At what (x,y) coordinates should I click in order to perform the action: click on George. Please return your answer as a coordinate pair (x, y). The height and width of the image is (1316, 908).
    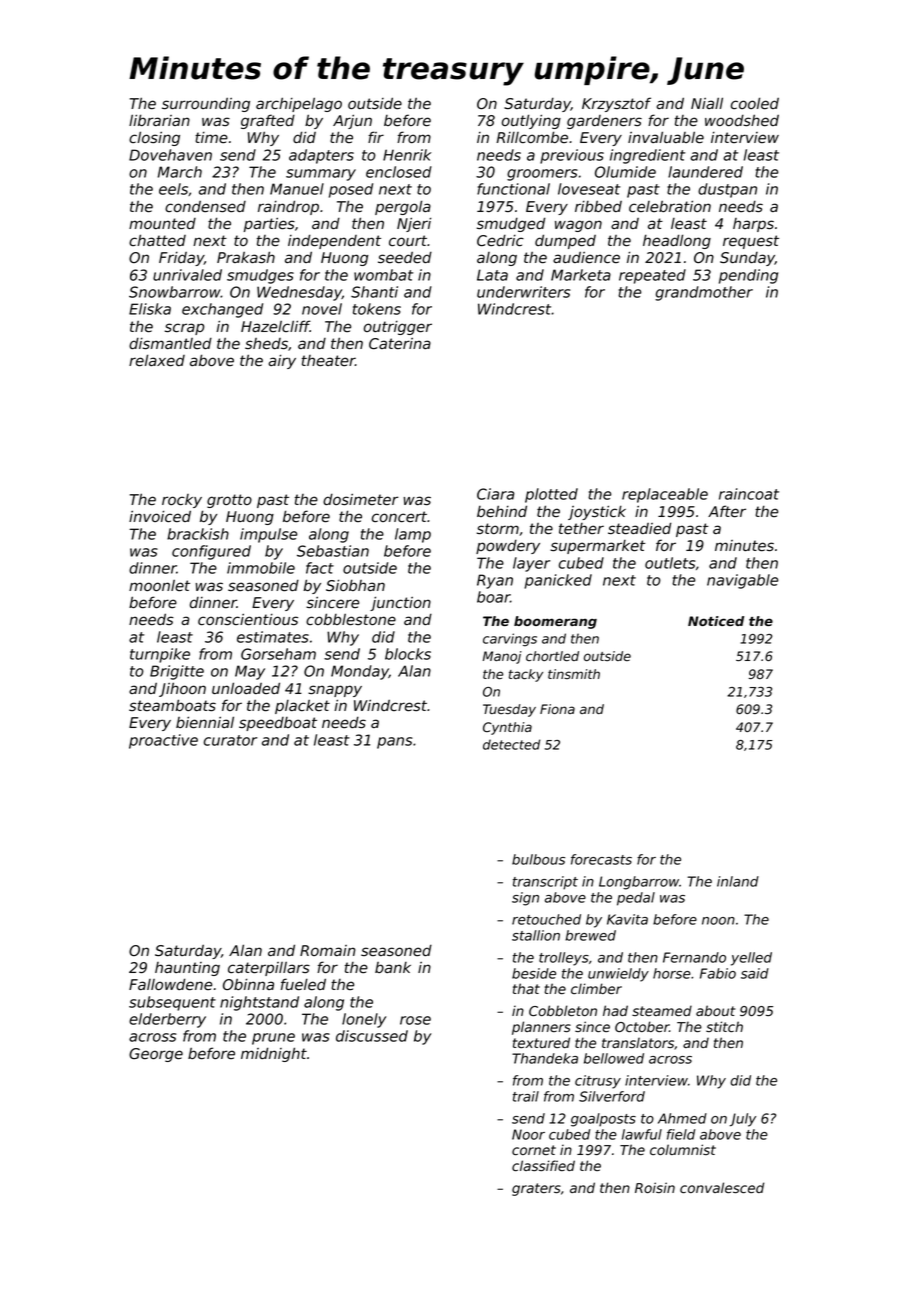
    Looking at the image, I should click on (156, 1055).
